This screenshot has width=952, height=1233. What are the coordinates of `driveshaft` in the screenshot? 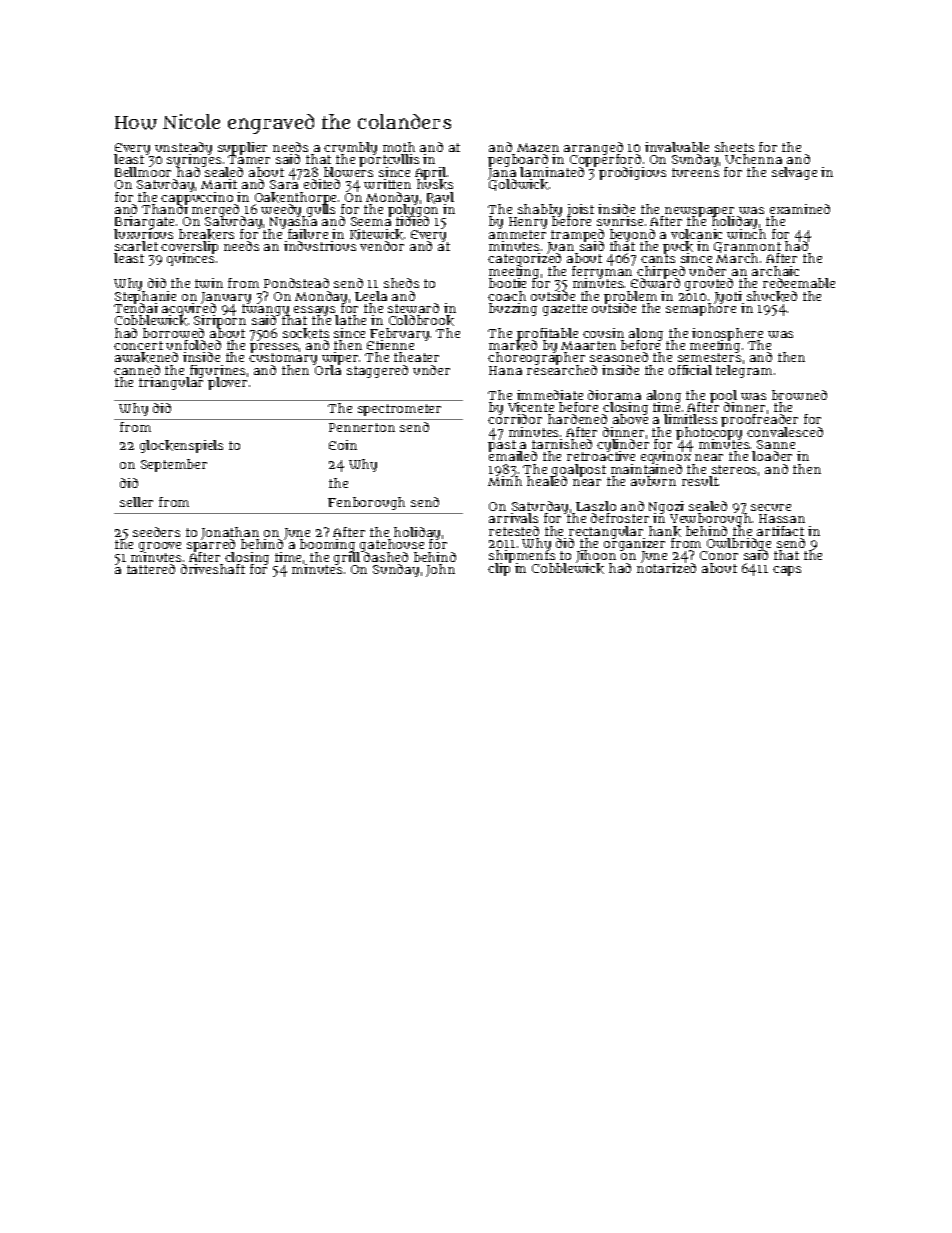 It's located at (213, 569).
